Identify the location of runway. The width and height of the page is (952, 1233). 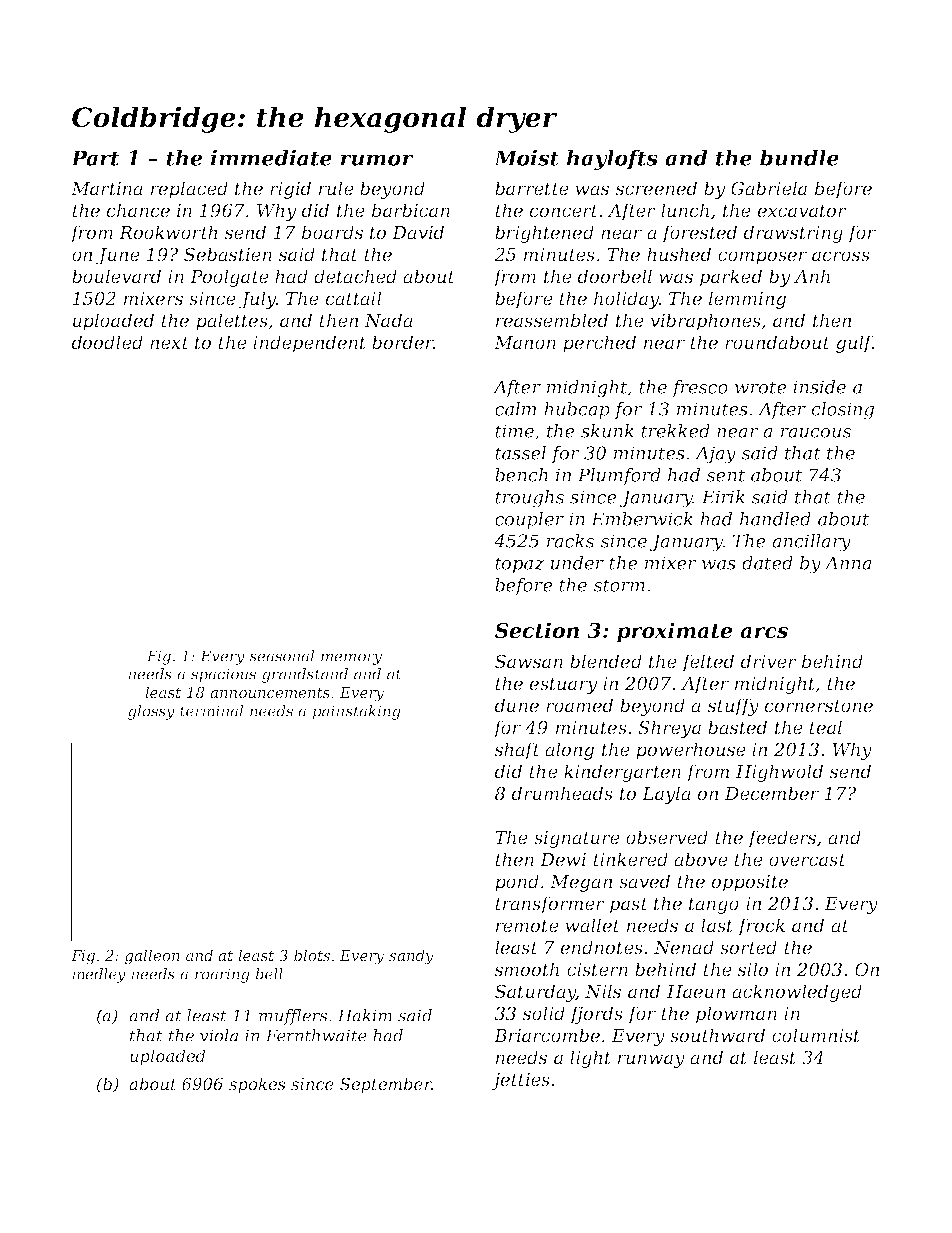
(651, 1061).
